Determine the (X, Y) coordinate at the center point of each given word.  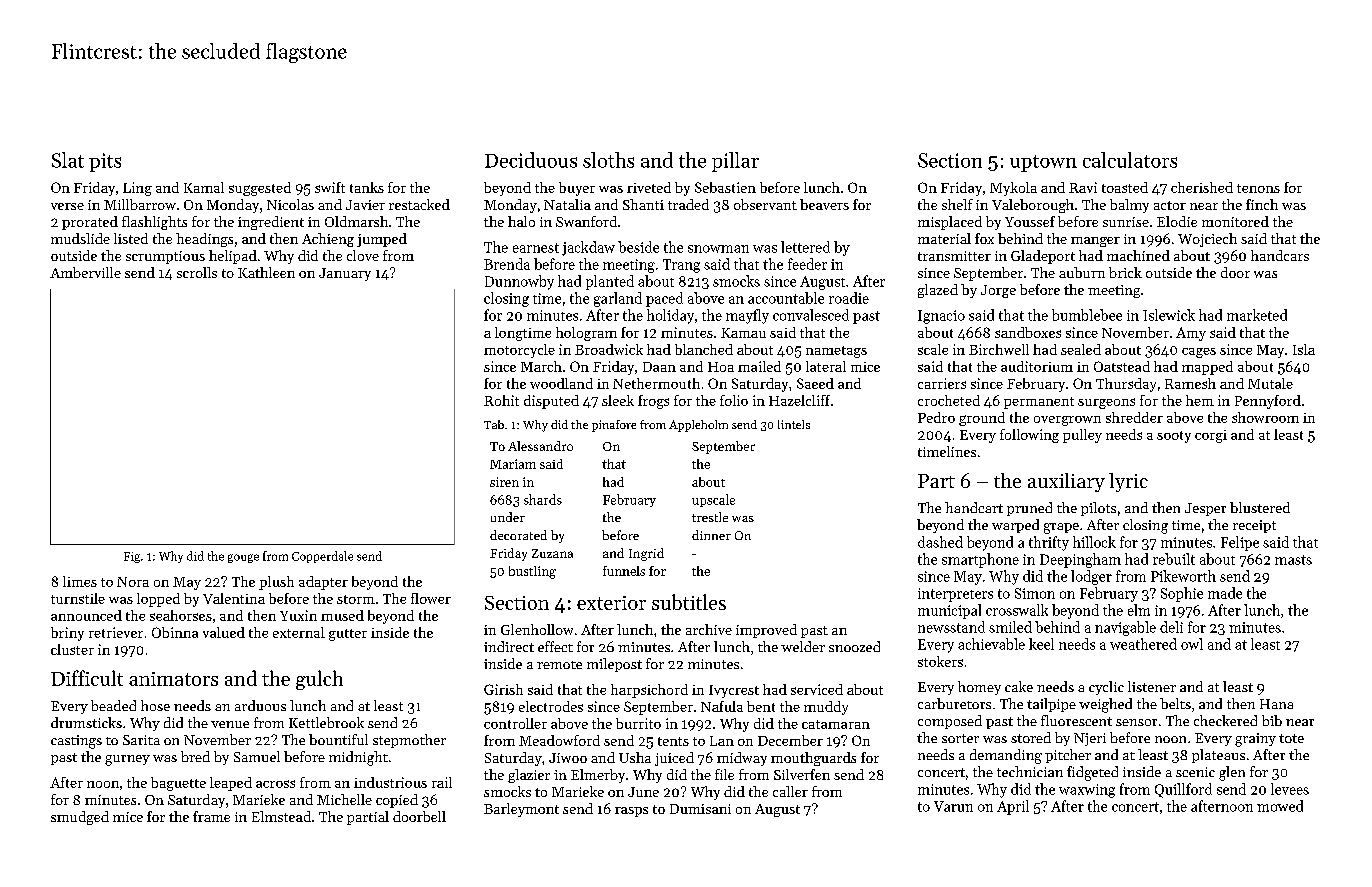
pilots (1098, 509)
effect (555, 646)
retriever (116, 632)
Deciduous (531, 160)
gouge (243, 558)
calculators (1130, 160)
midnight (358, 758)
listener (1152, 686)
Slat (68, 160)
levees (1290, 789)
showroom (1265, 417)
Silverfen (802, 774)
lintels (794, 424)
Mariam (513, 464)
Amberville (85, 272)
